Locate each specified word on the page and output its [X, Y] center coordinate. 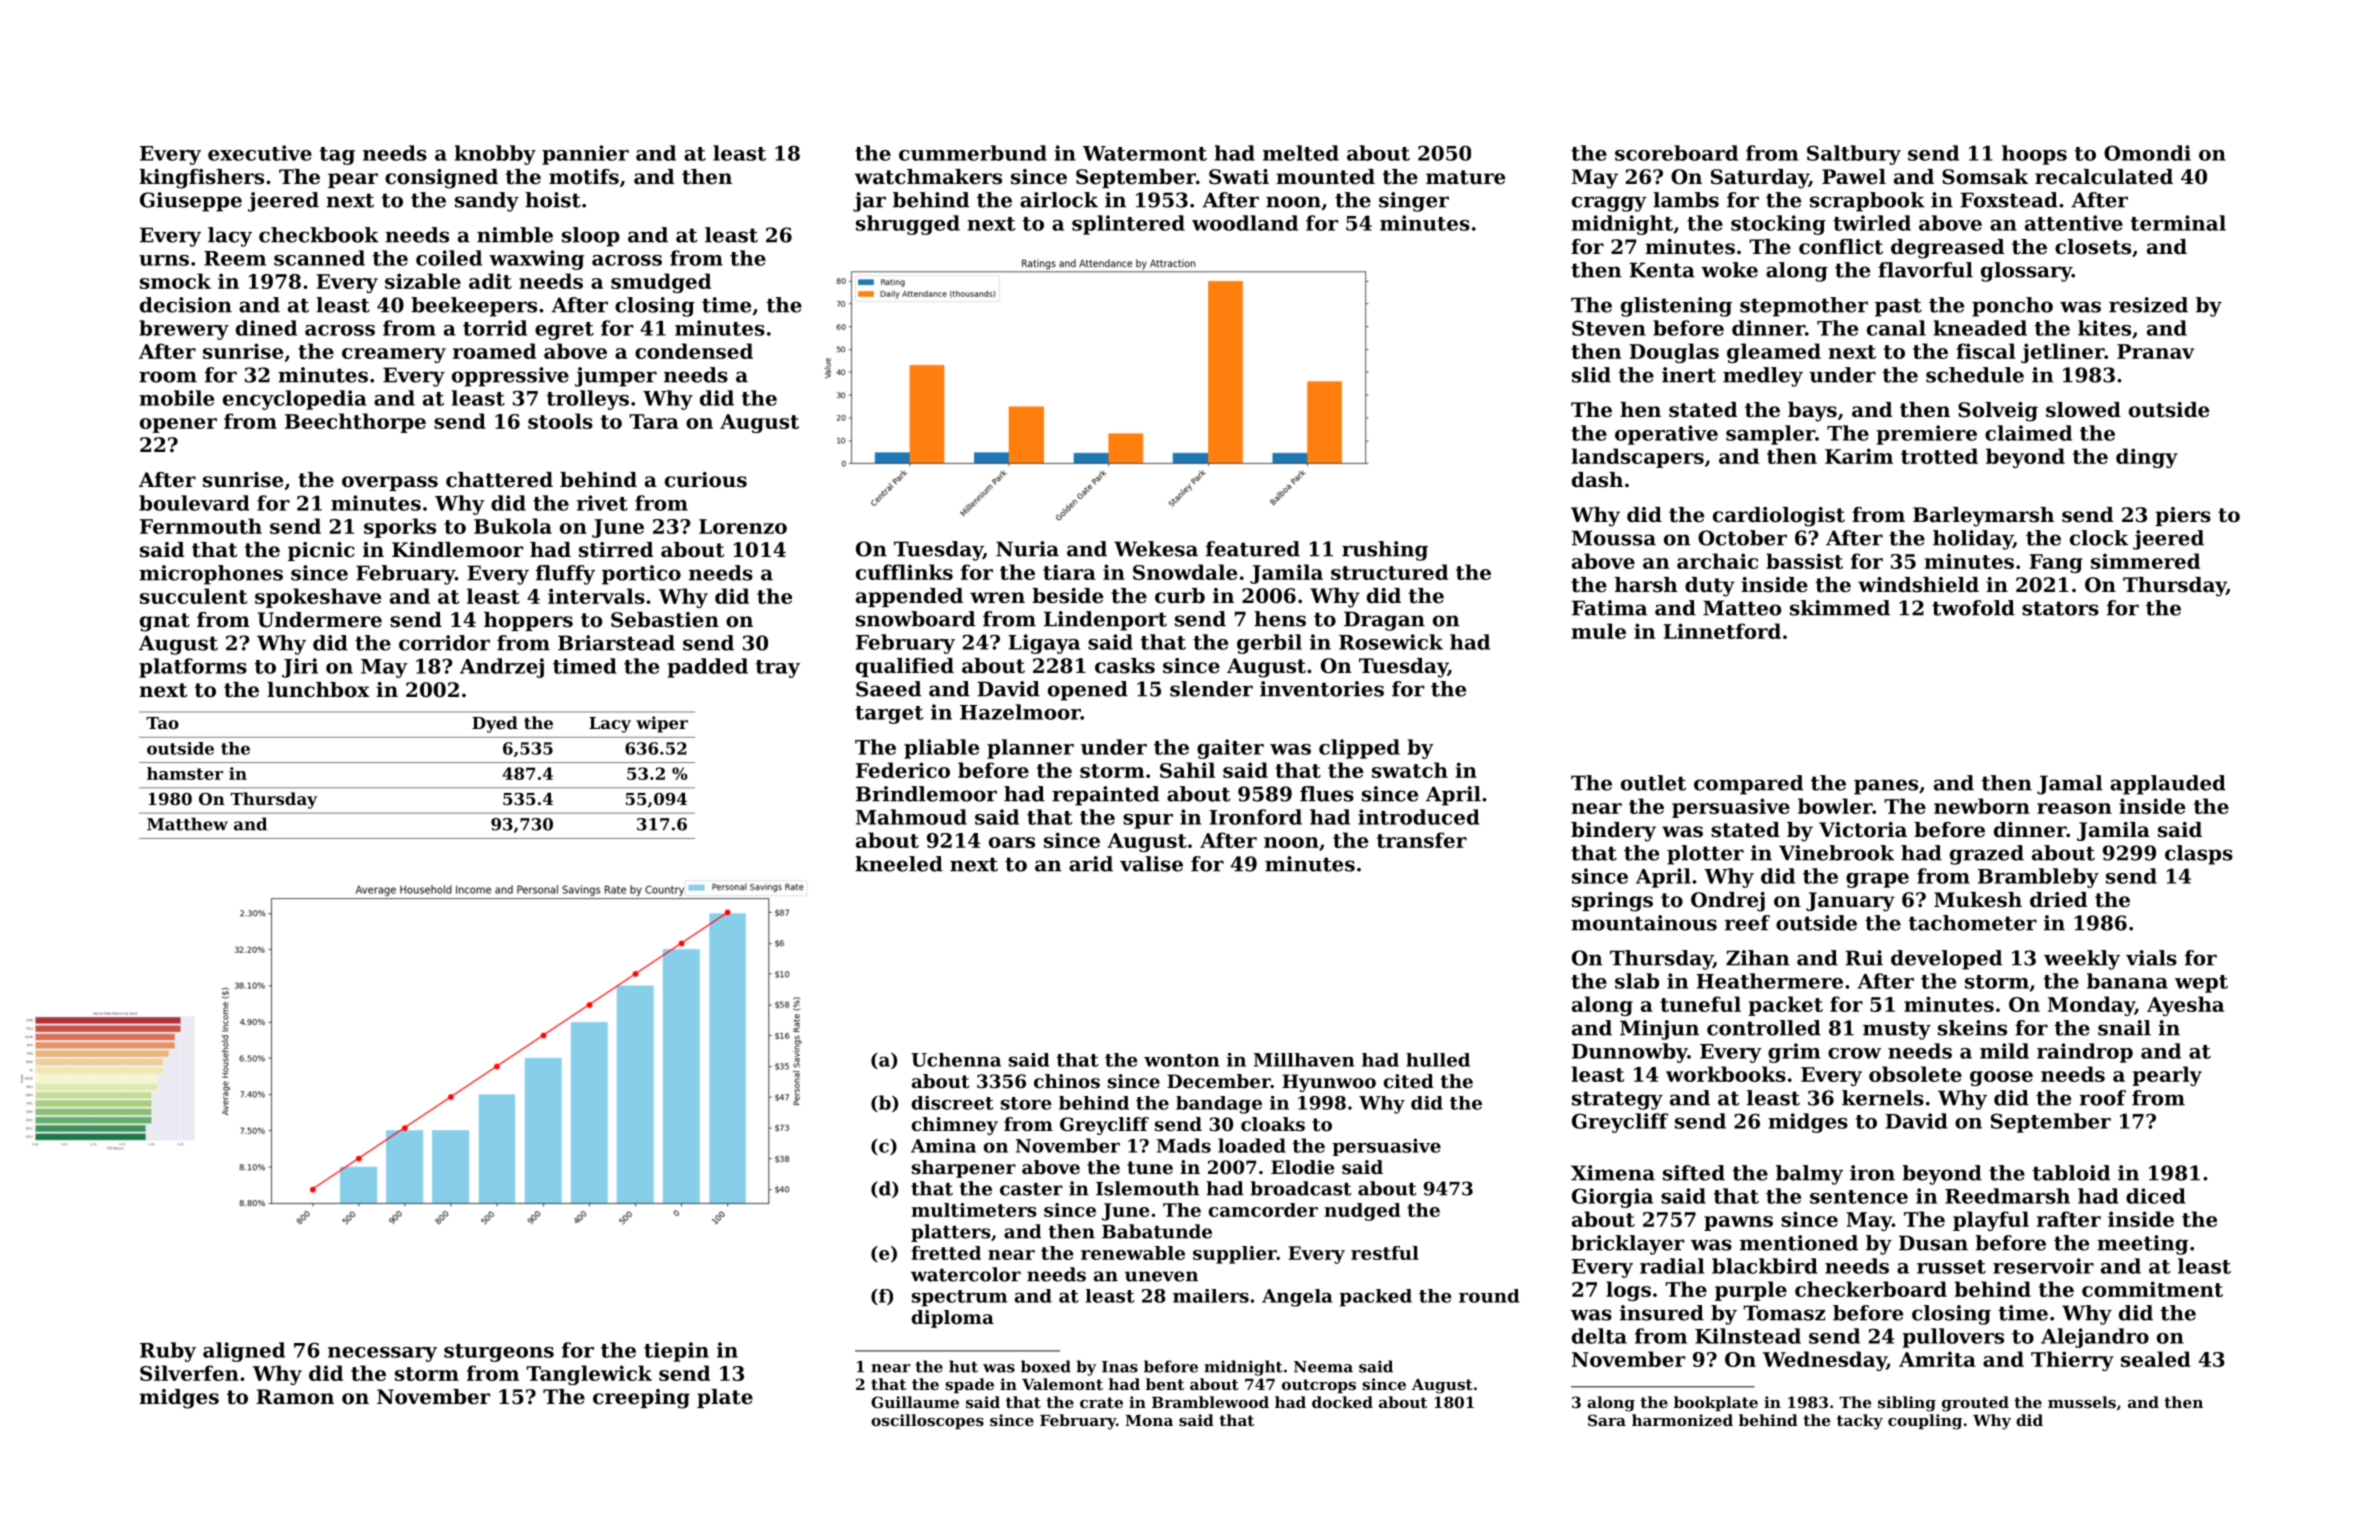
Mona [1149, 1420]
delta [1599, 1336]
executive [260, 153]
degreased [1947, 249]
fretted [946, 1253]
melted [1301, 153]
